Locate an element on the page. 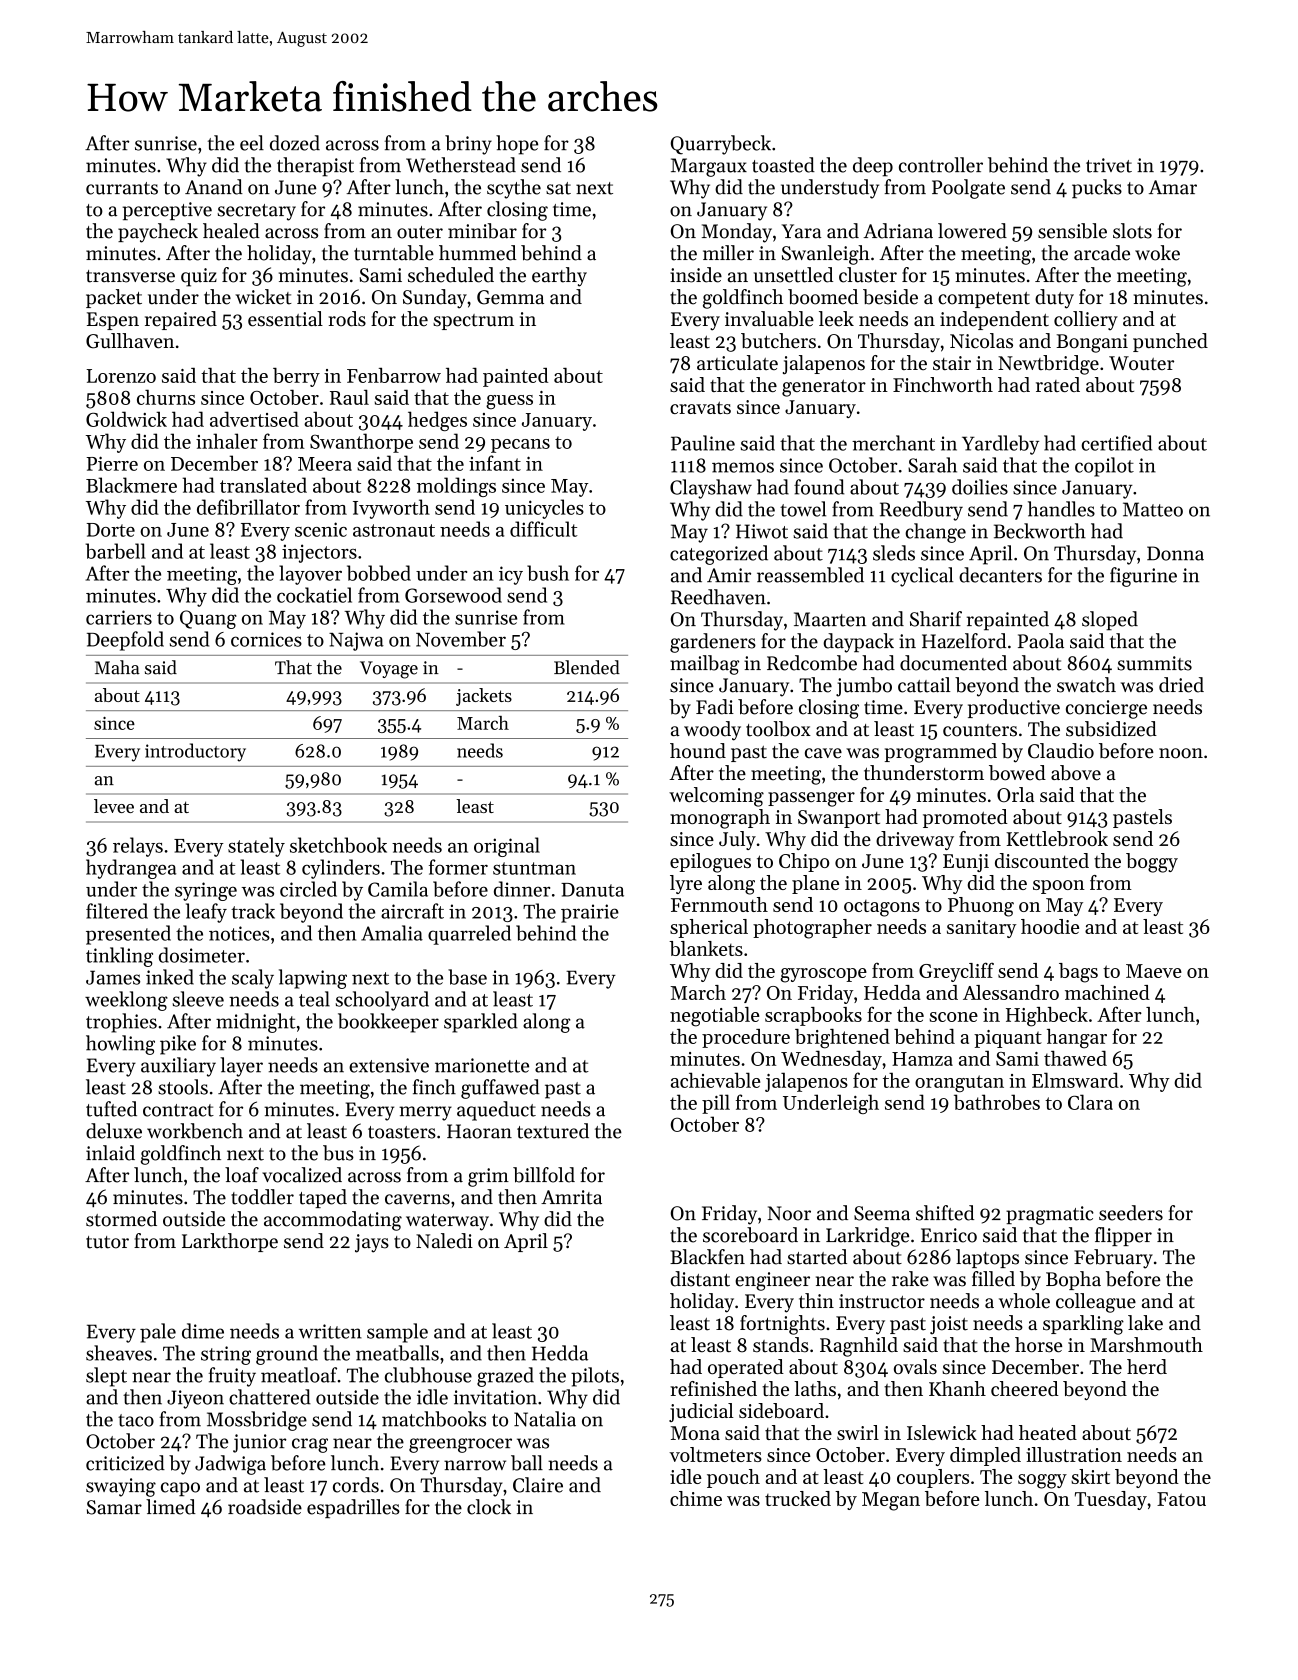 The width and height of the document is (1298, 1680). seeders is located at coordinates (1131, 1213).
